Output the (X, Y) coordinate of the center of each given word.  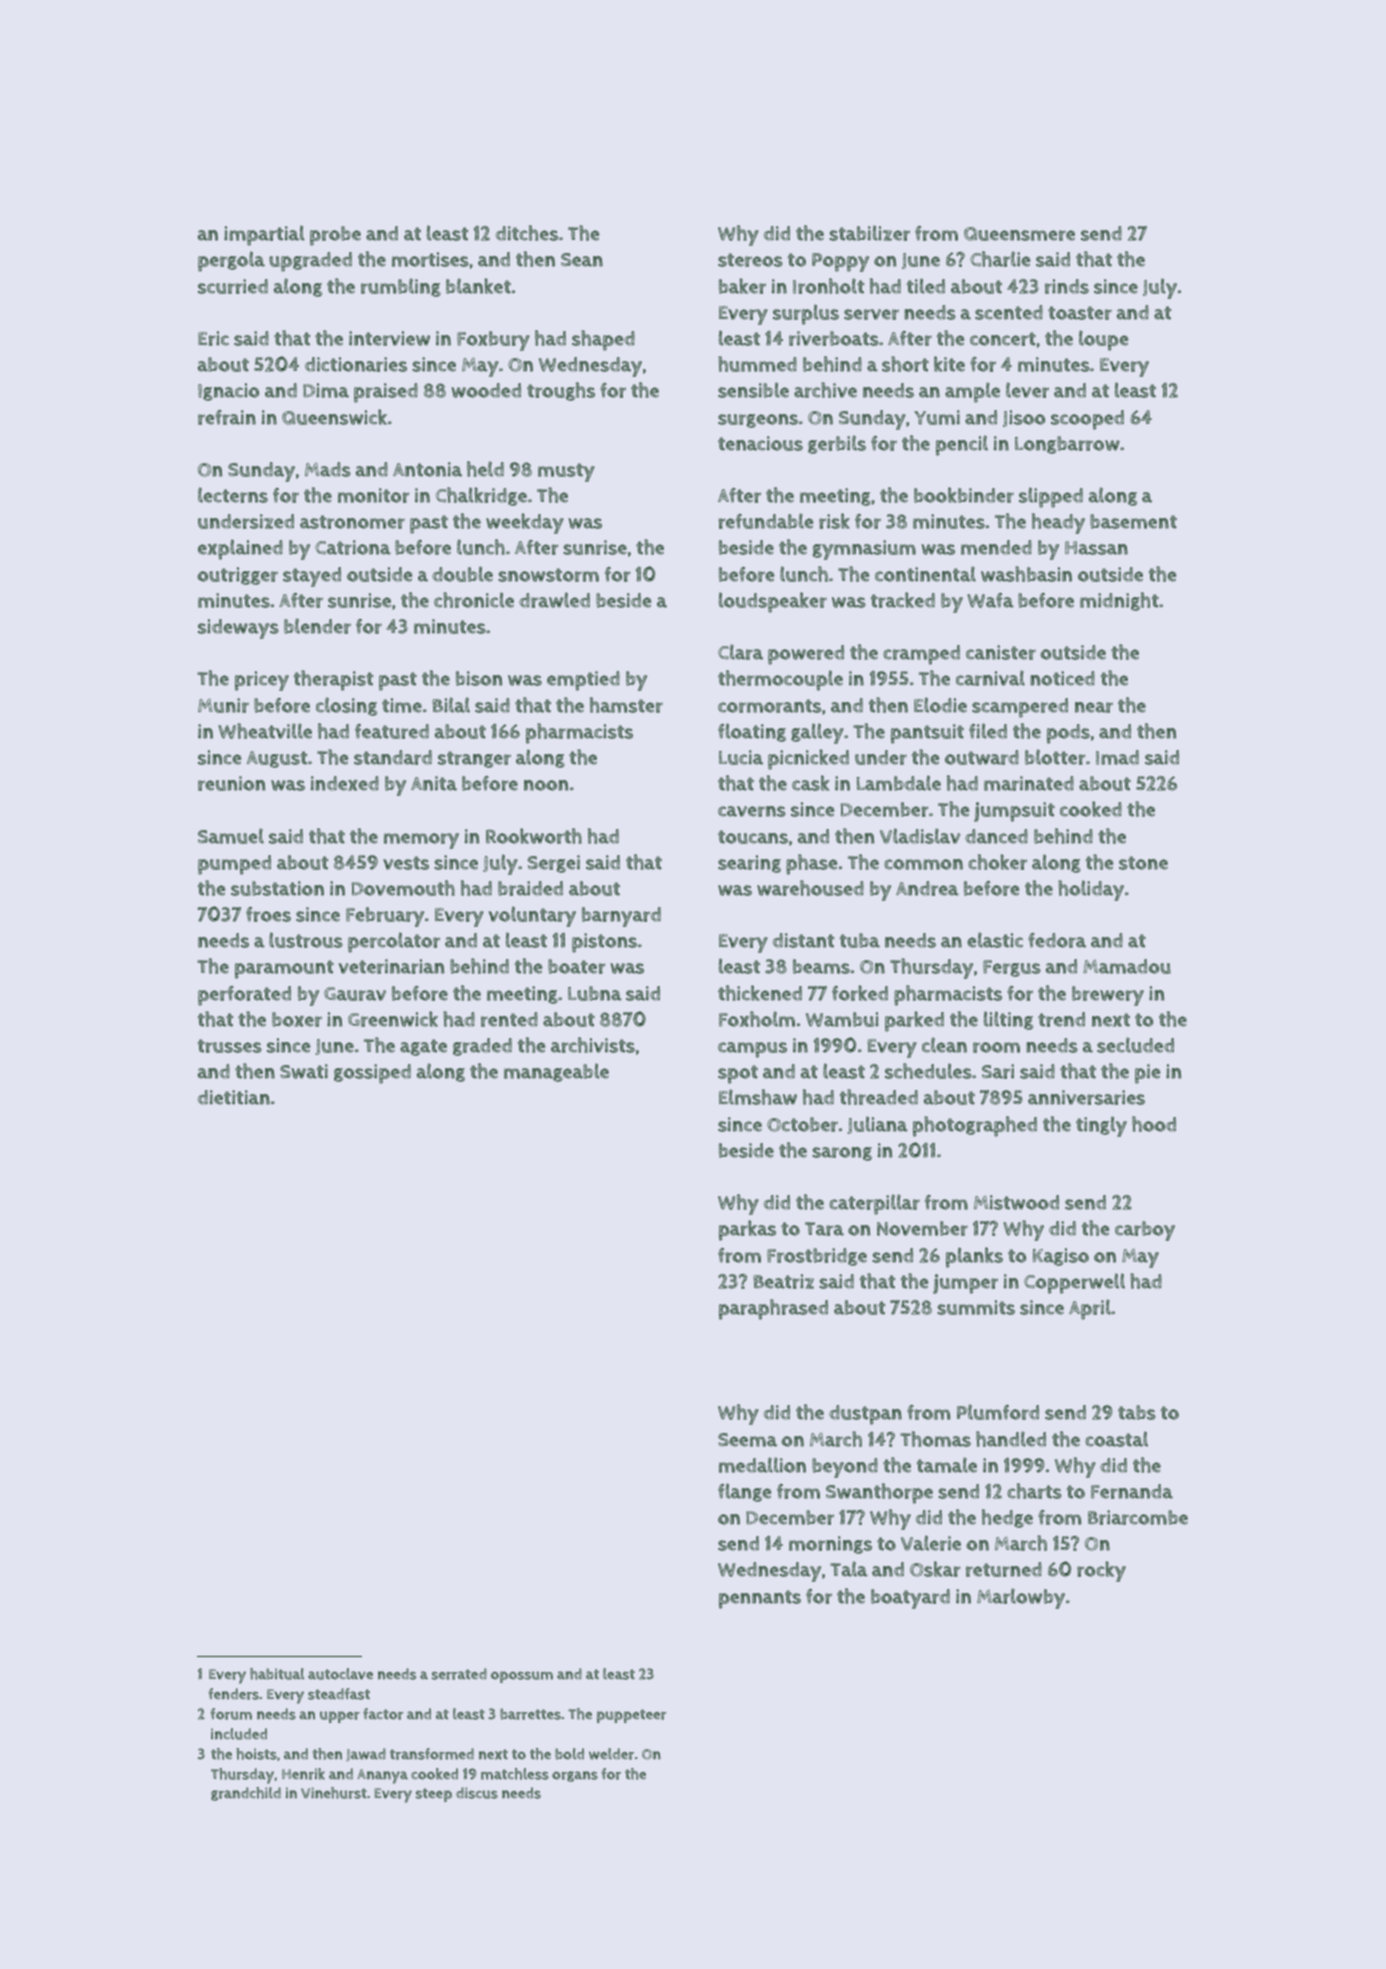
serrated (459, 1674)
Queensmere (1019, 234)
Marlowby (1021, 1598)
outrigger (237, 576)
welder (611, 1754)
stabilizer (869, 233)
